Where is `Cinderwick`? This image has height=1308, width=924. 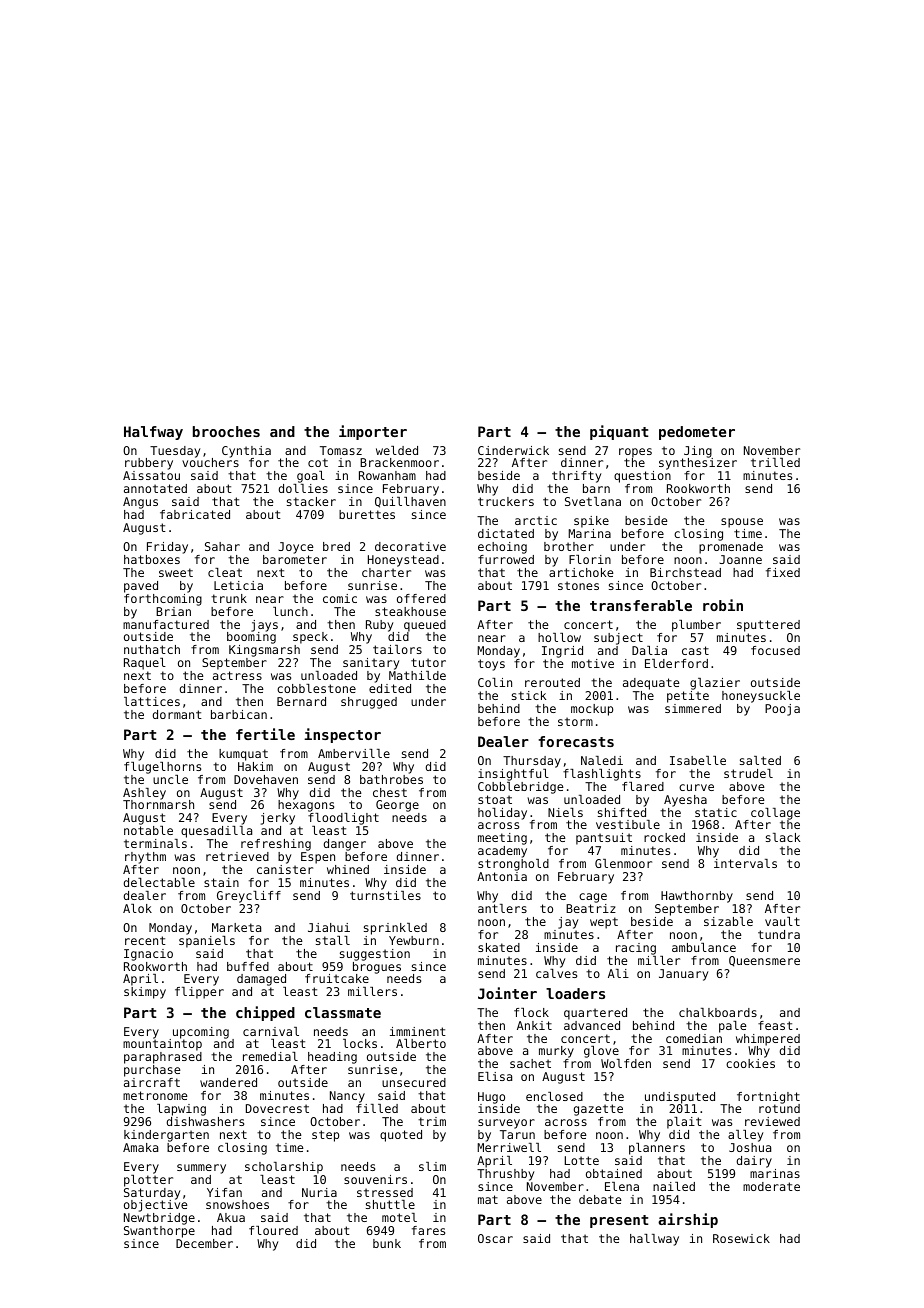
Cinderwick is located at coordinates (513, 450).
